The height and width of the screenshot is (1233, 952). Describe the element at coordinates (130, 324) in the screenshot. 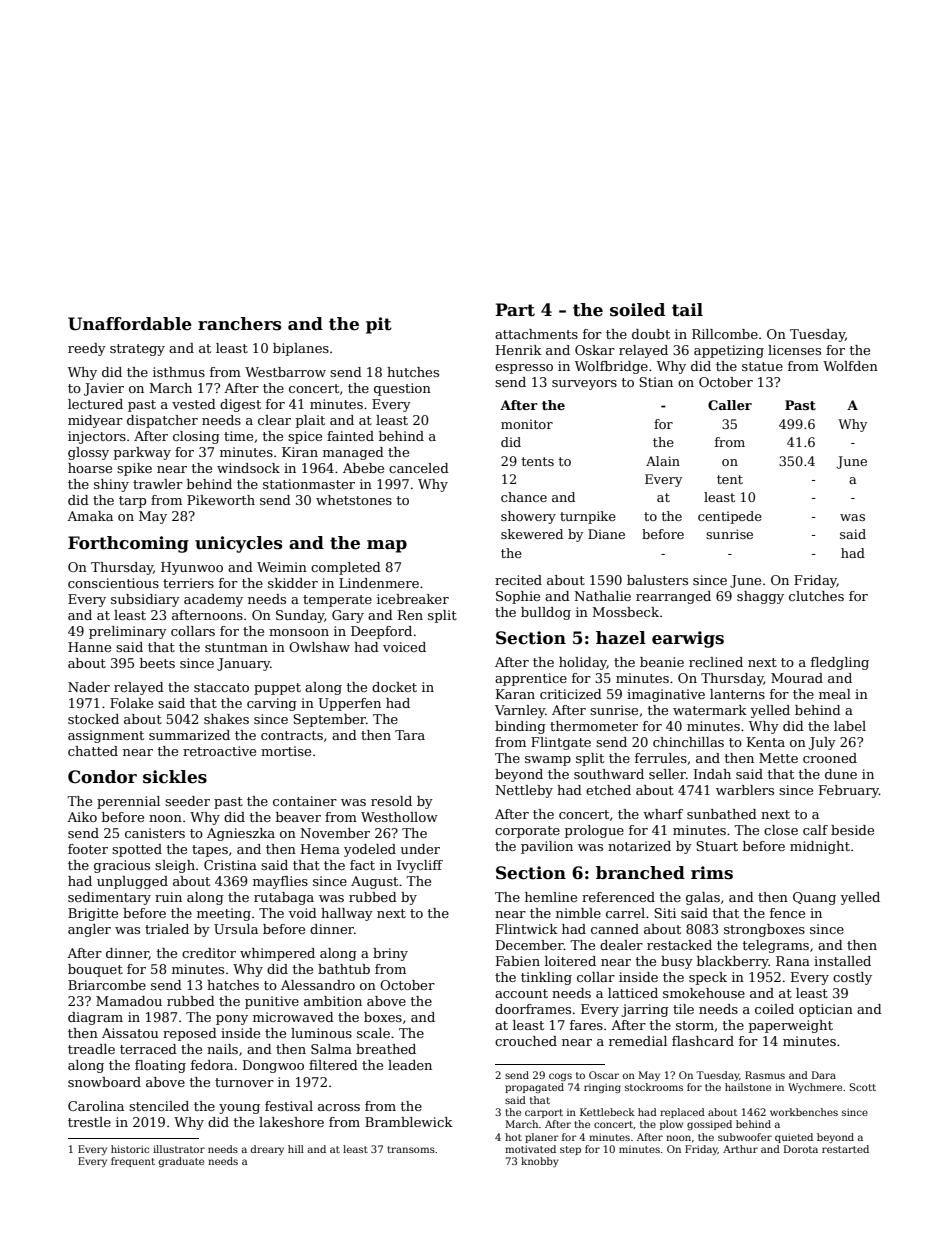

I see `Unaffordable` at that location.
